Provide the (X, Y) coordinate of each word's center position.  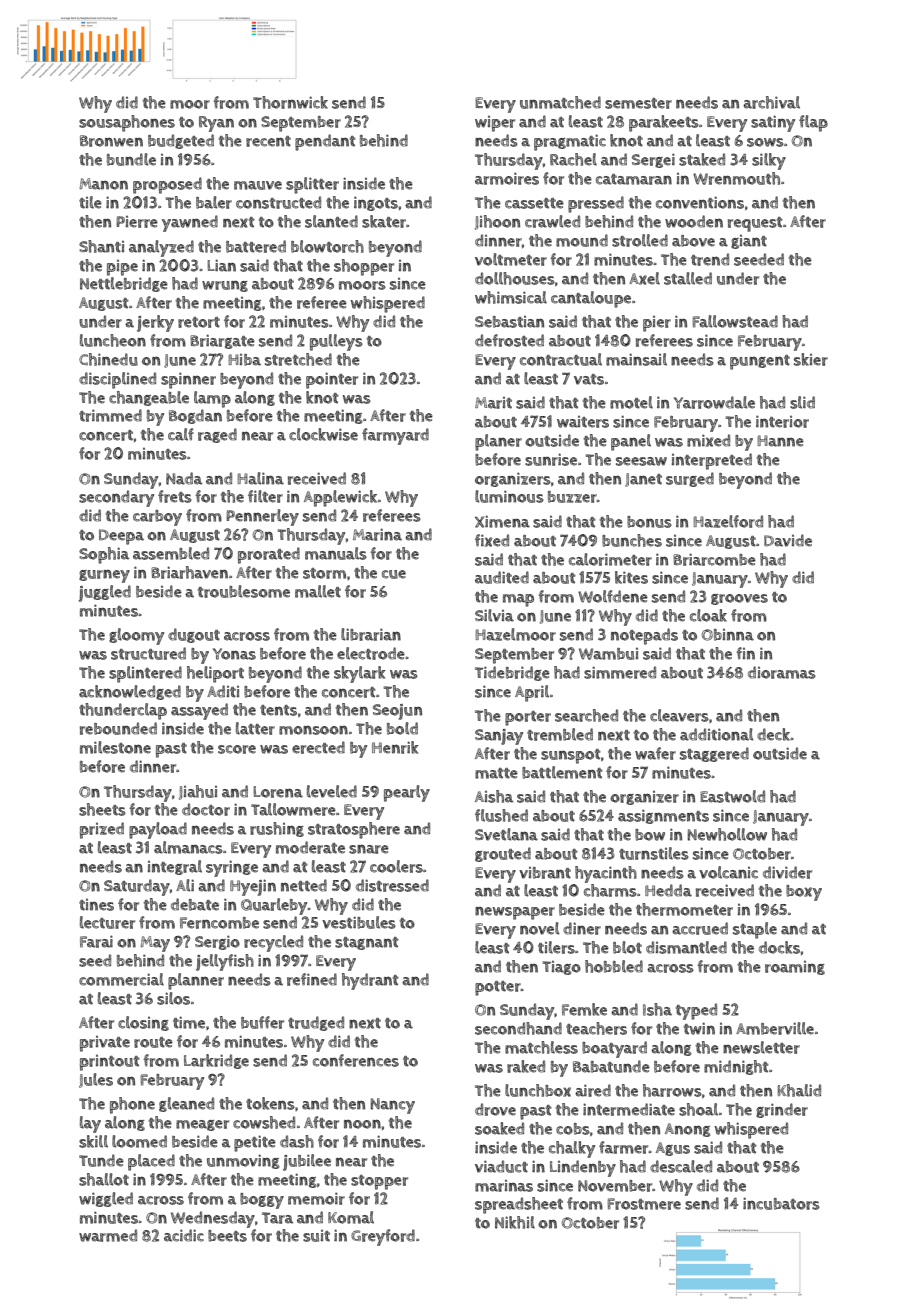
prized (102, 830)
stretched (298, 359)
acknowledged (130, 692)
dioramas (782, 672)
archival (771, 102)
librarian (371, 634)
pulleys (336, 342)
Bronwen (111, 141)
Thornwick (290, 102)
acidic (184, 1235)
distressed (392, 885)
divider (787, 872)
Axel (644, 278)
